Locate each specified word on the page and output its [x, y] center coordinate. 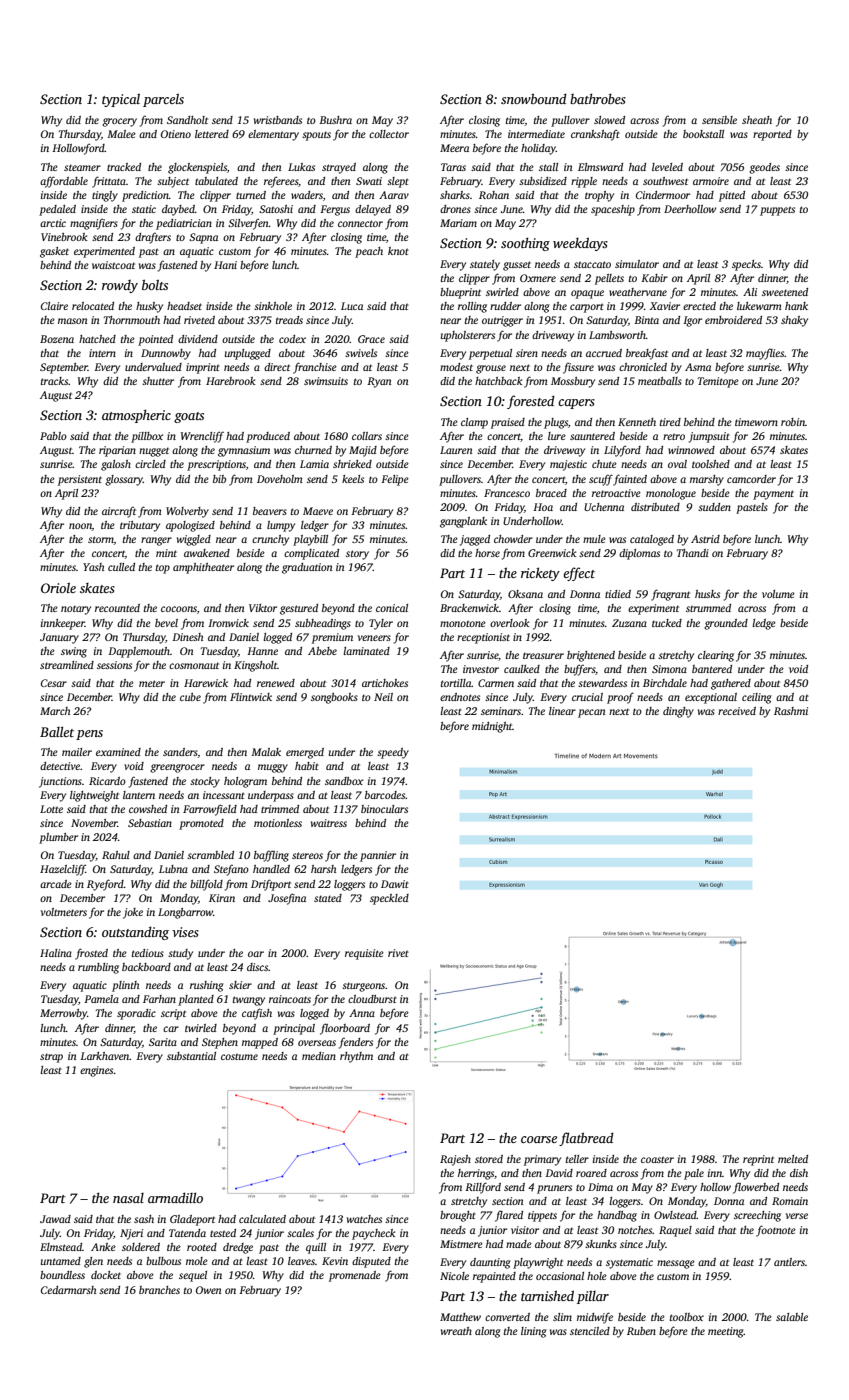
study [180, 954]
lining [534, 1332]
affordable [64, 182]
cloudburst [372, 999]
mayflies [765, 354]
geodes [764, 168]
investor [481, 669]
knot [398, 251]
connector [360, 223]
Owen [209, 1290]
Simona [669, 669]
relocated [93, 306]
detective [60, 766]
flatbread [586, 1139]
